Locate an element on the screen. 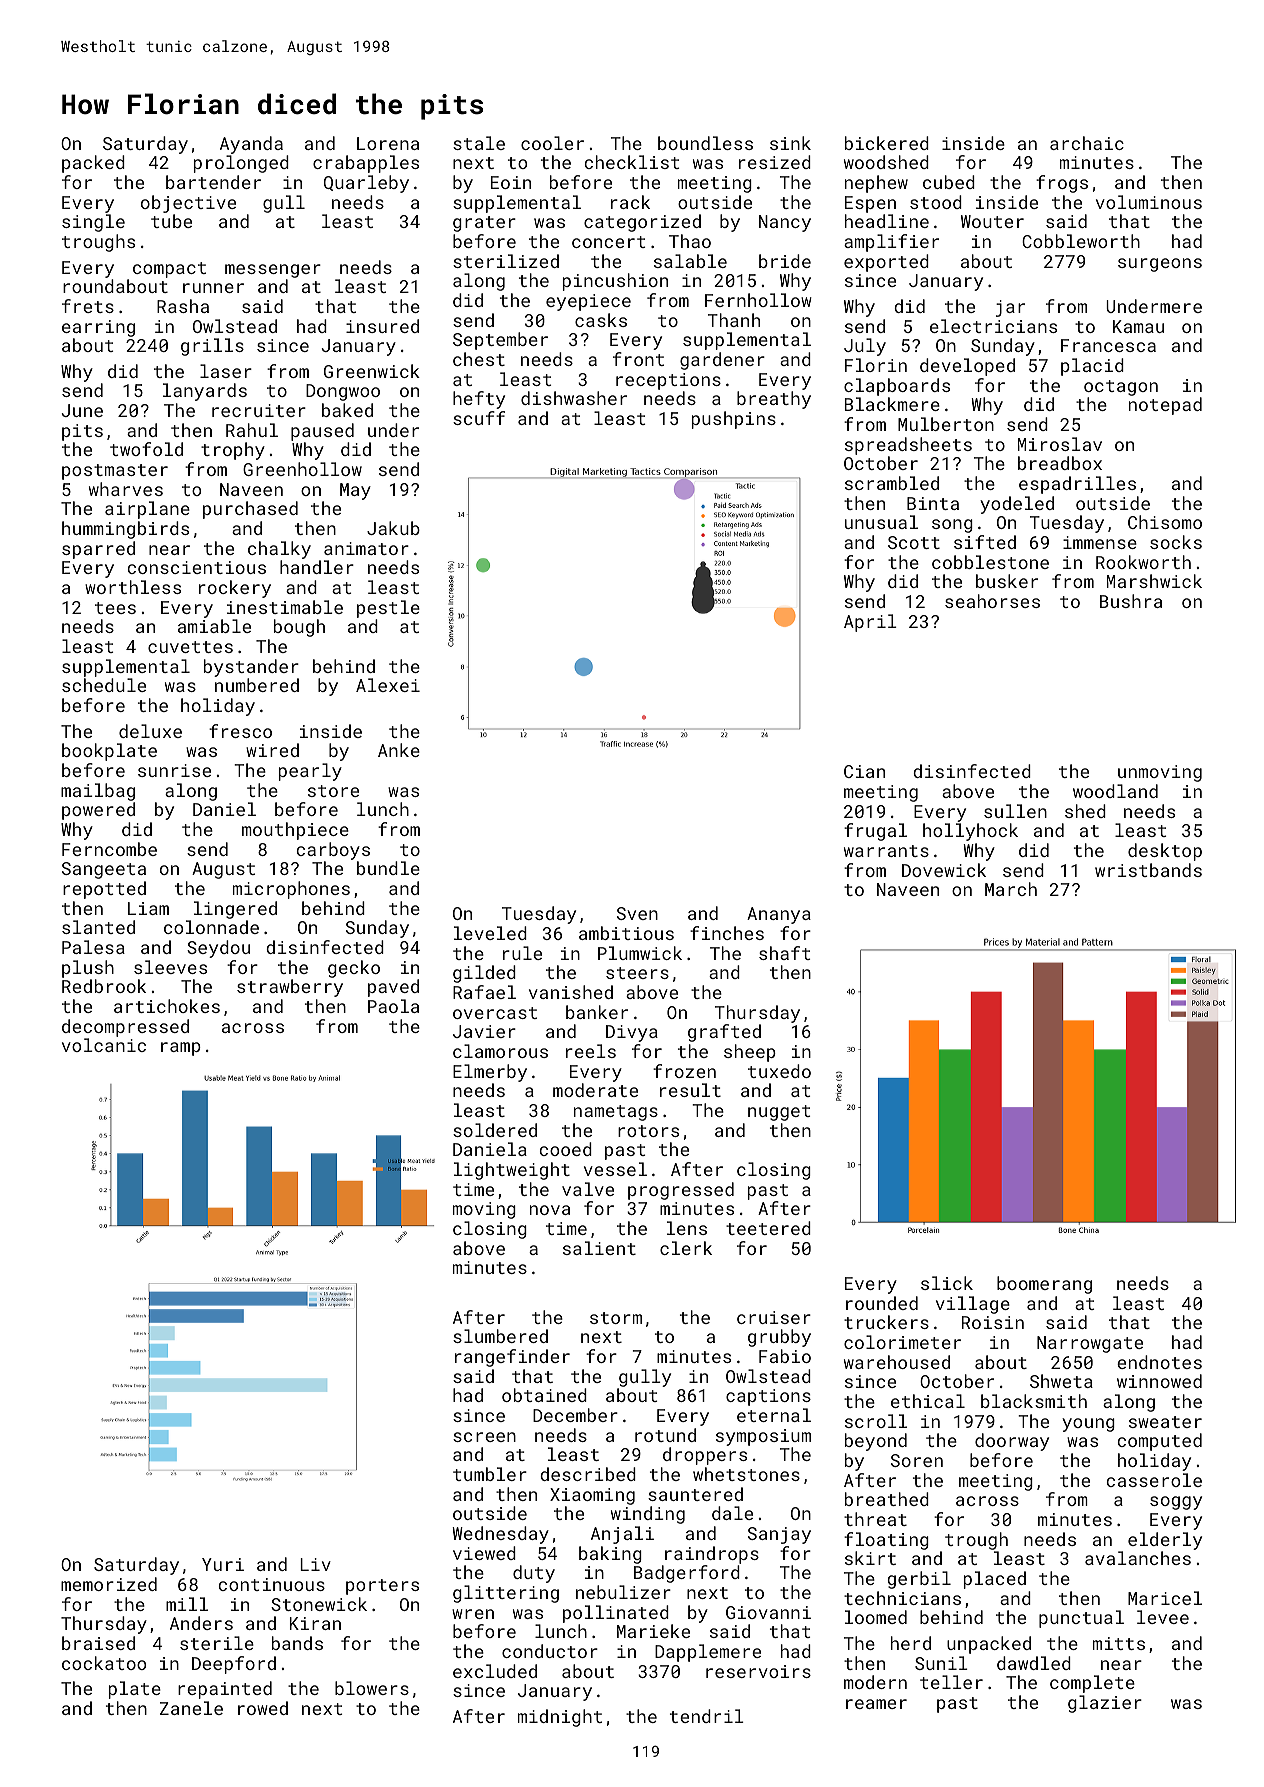 This screenshot has height=1787, width=1264. steers is located at coordinates (637, 973).
